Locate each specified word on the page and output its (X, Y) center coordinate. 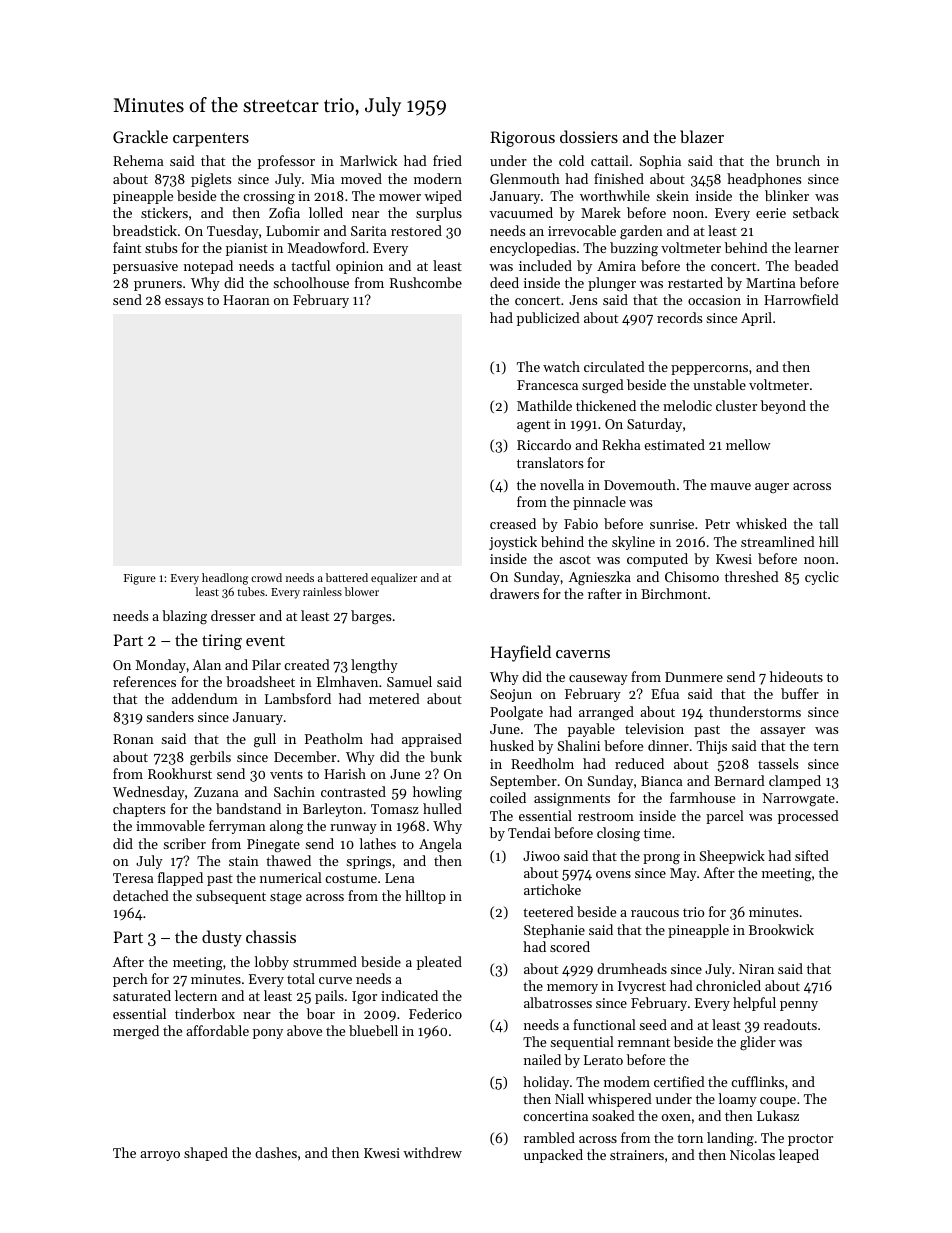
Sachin (294, 791)
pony (268, 1034)
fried (447, 160)
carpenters (211, 140)
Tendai (529, 832)
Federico (435, 1013)
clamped (795, 782)
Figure (140, 579)
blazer (702, 136)
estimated (674, 444)
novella (562, 484)
